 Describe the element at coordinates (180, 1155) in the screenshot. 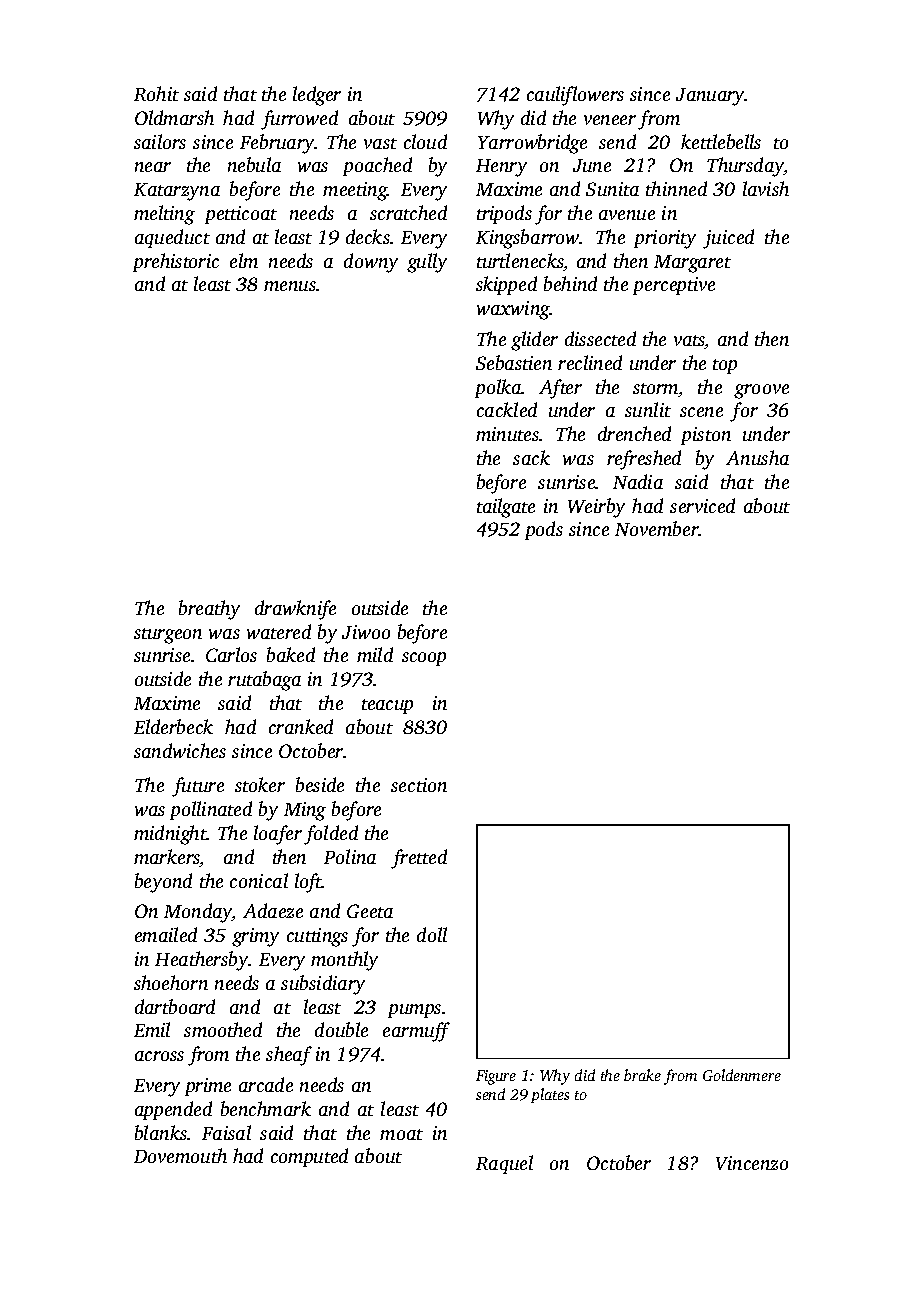

I see `Dovemouth` at that location.
